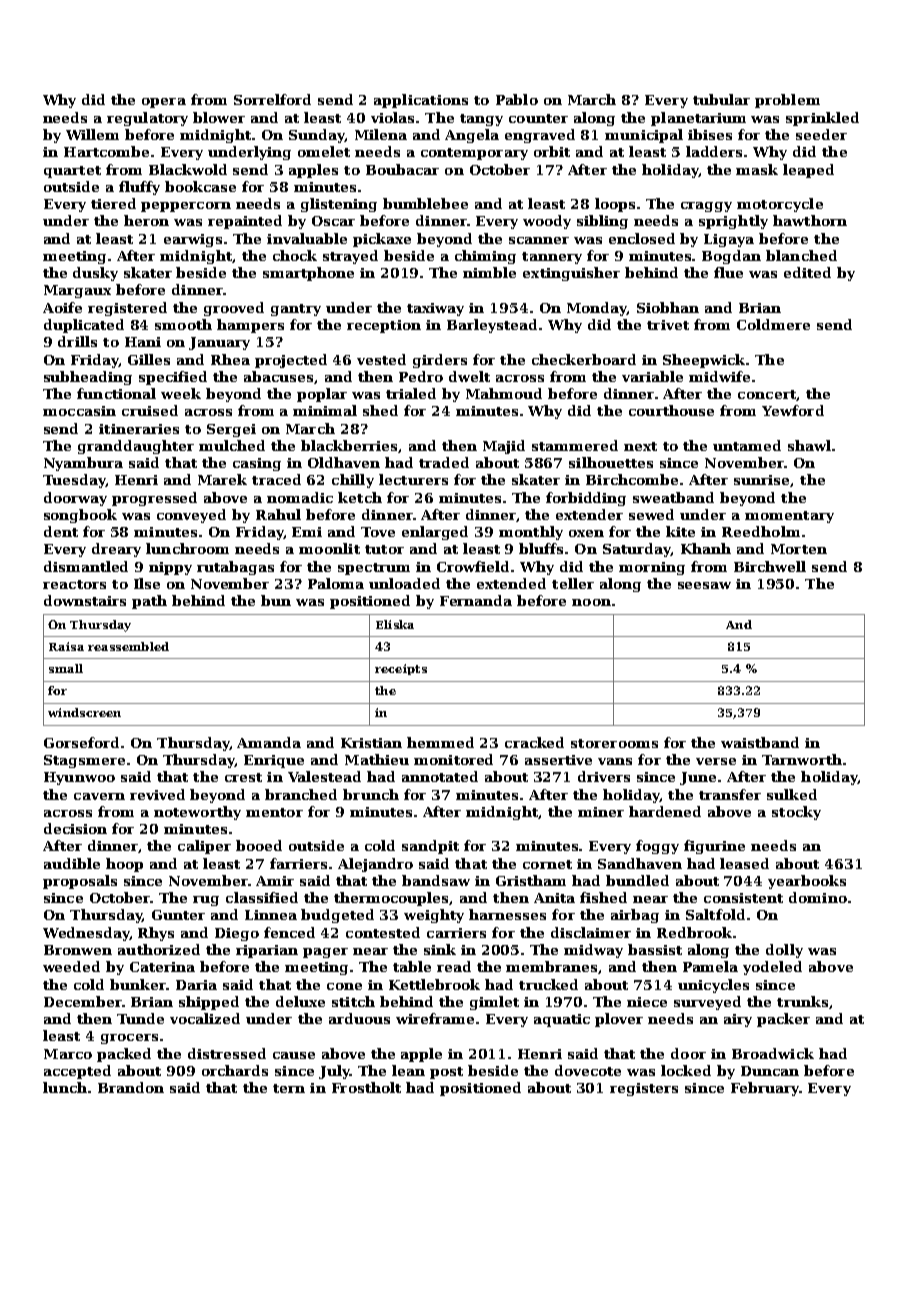 This screenshot has height=1316, width=908. I want to click on trivet, so click(668, 325).
